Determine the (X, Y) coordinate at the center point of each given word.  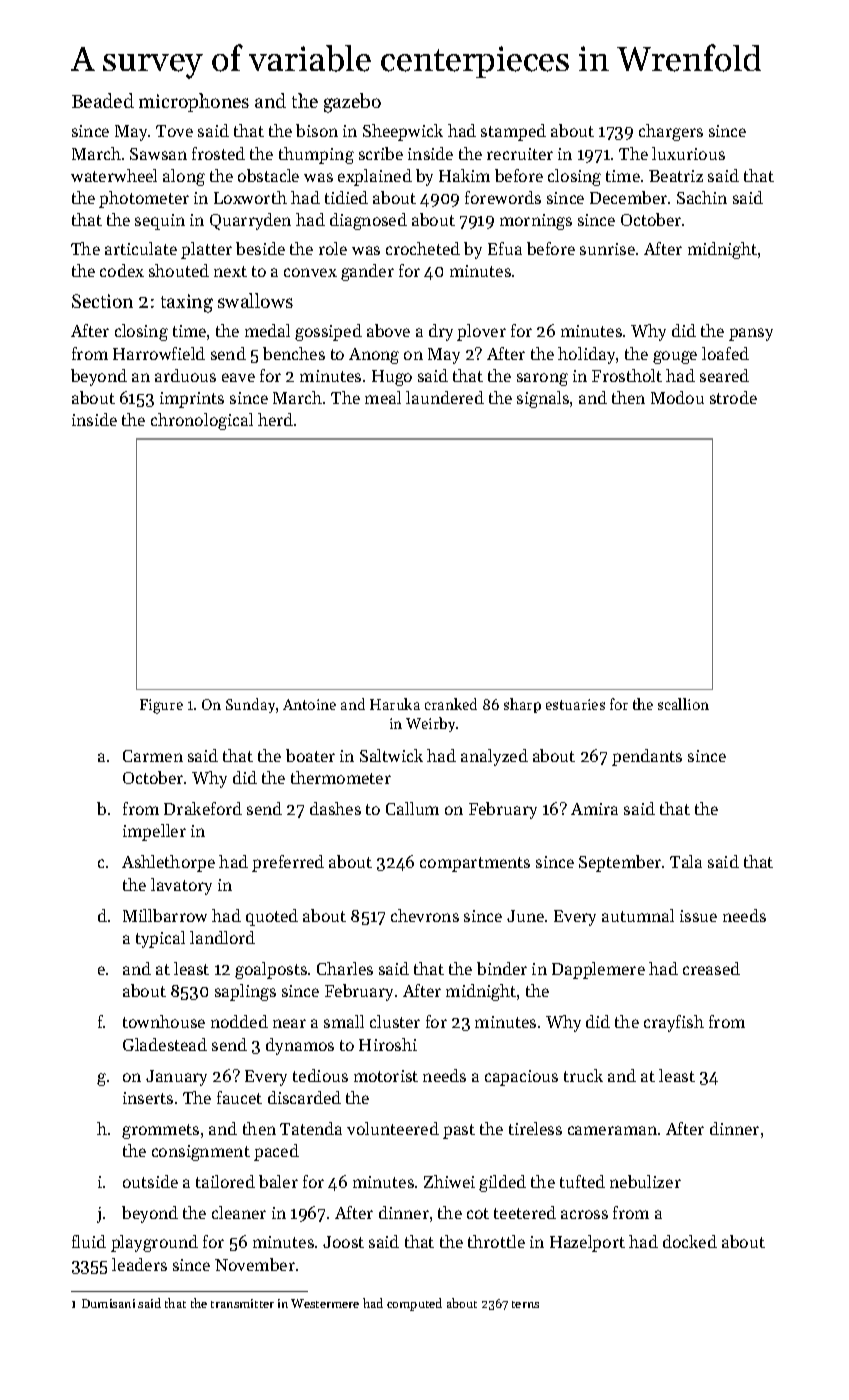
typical (160, 939)
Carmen (153, 756)
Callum (412, 808)
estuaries (575, 704)
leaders (139, 1264)
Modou (677, 397)
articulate (141, 248)
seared (724, 375)
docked (690, 1241)
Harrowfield (159, 353)
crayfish (674, 1023)
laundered (445, 397)
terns (525, 1304)
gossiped (328, 332)
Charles (345, 968)
